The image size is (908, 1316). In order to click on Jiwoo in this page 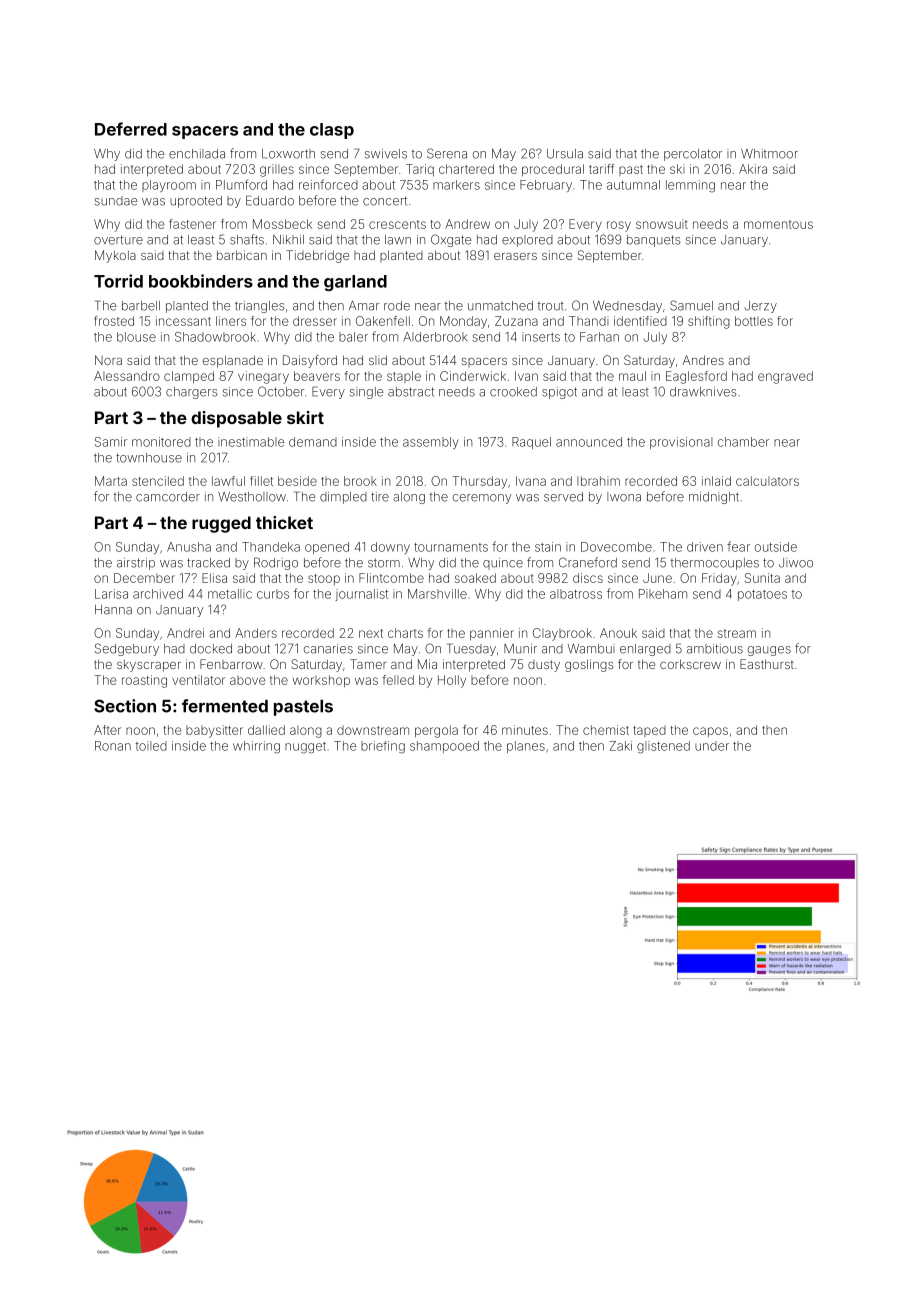, I will do `click(796, 563)`.
